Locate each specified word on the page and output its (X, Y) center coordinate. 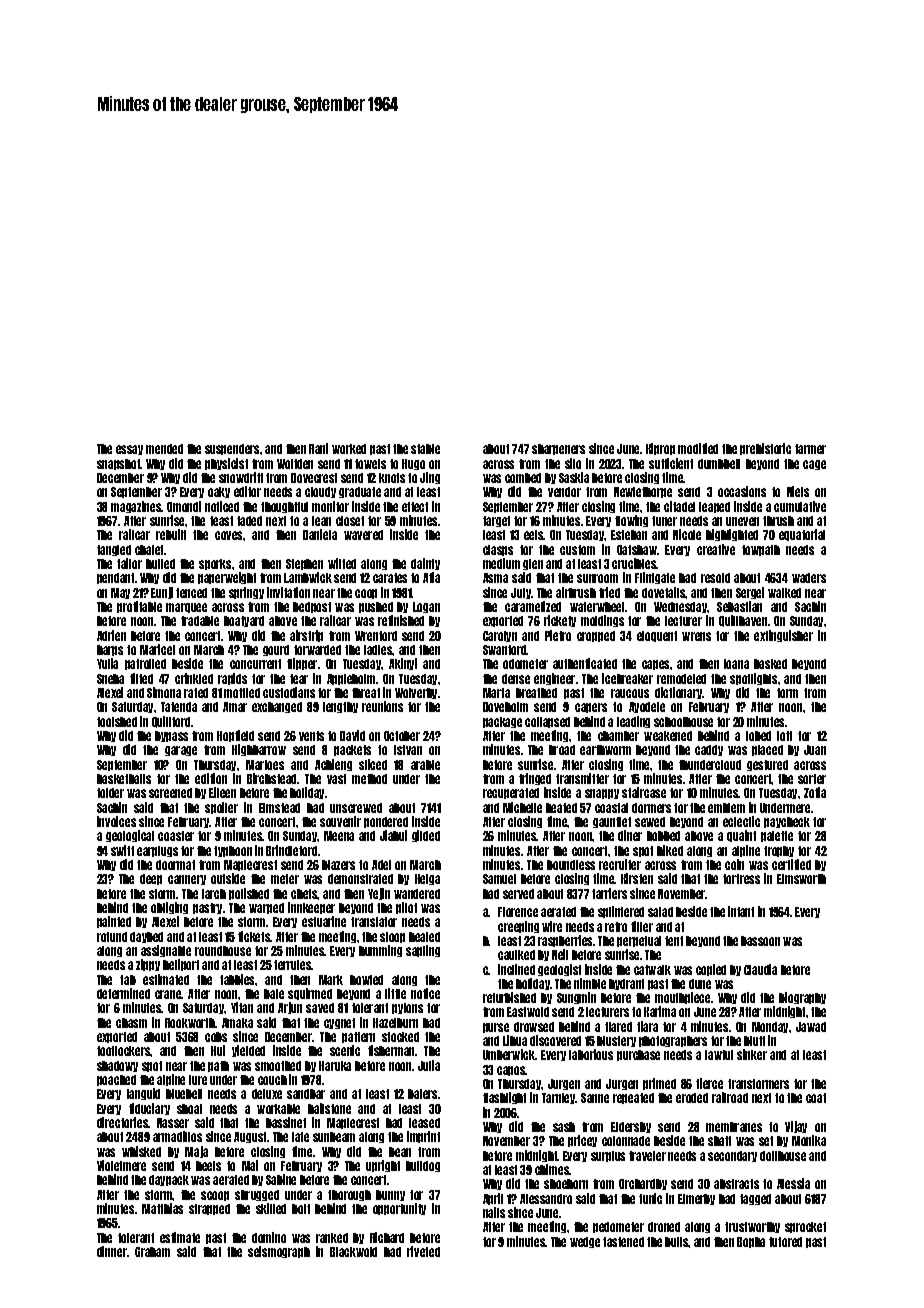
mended (164, 449)
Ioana (736, 664)
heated (561, 808)
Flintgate (655, 578)
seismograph (279, 1252)
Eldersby (631, 1127)
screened (170, 793)
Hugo (413, 464)
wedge (585, 1242)
